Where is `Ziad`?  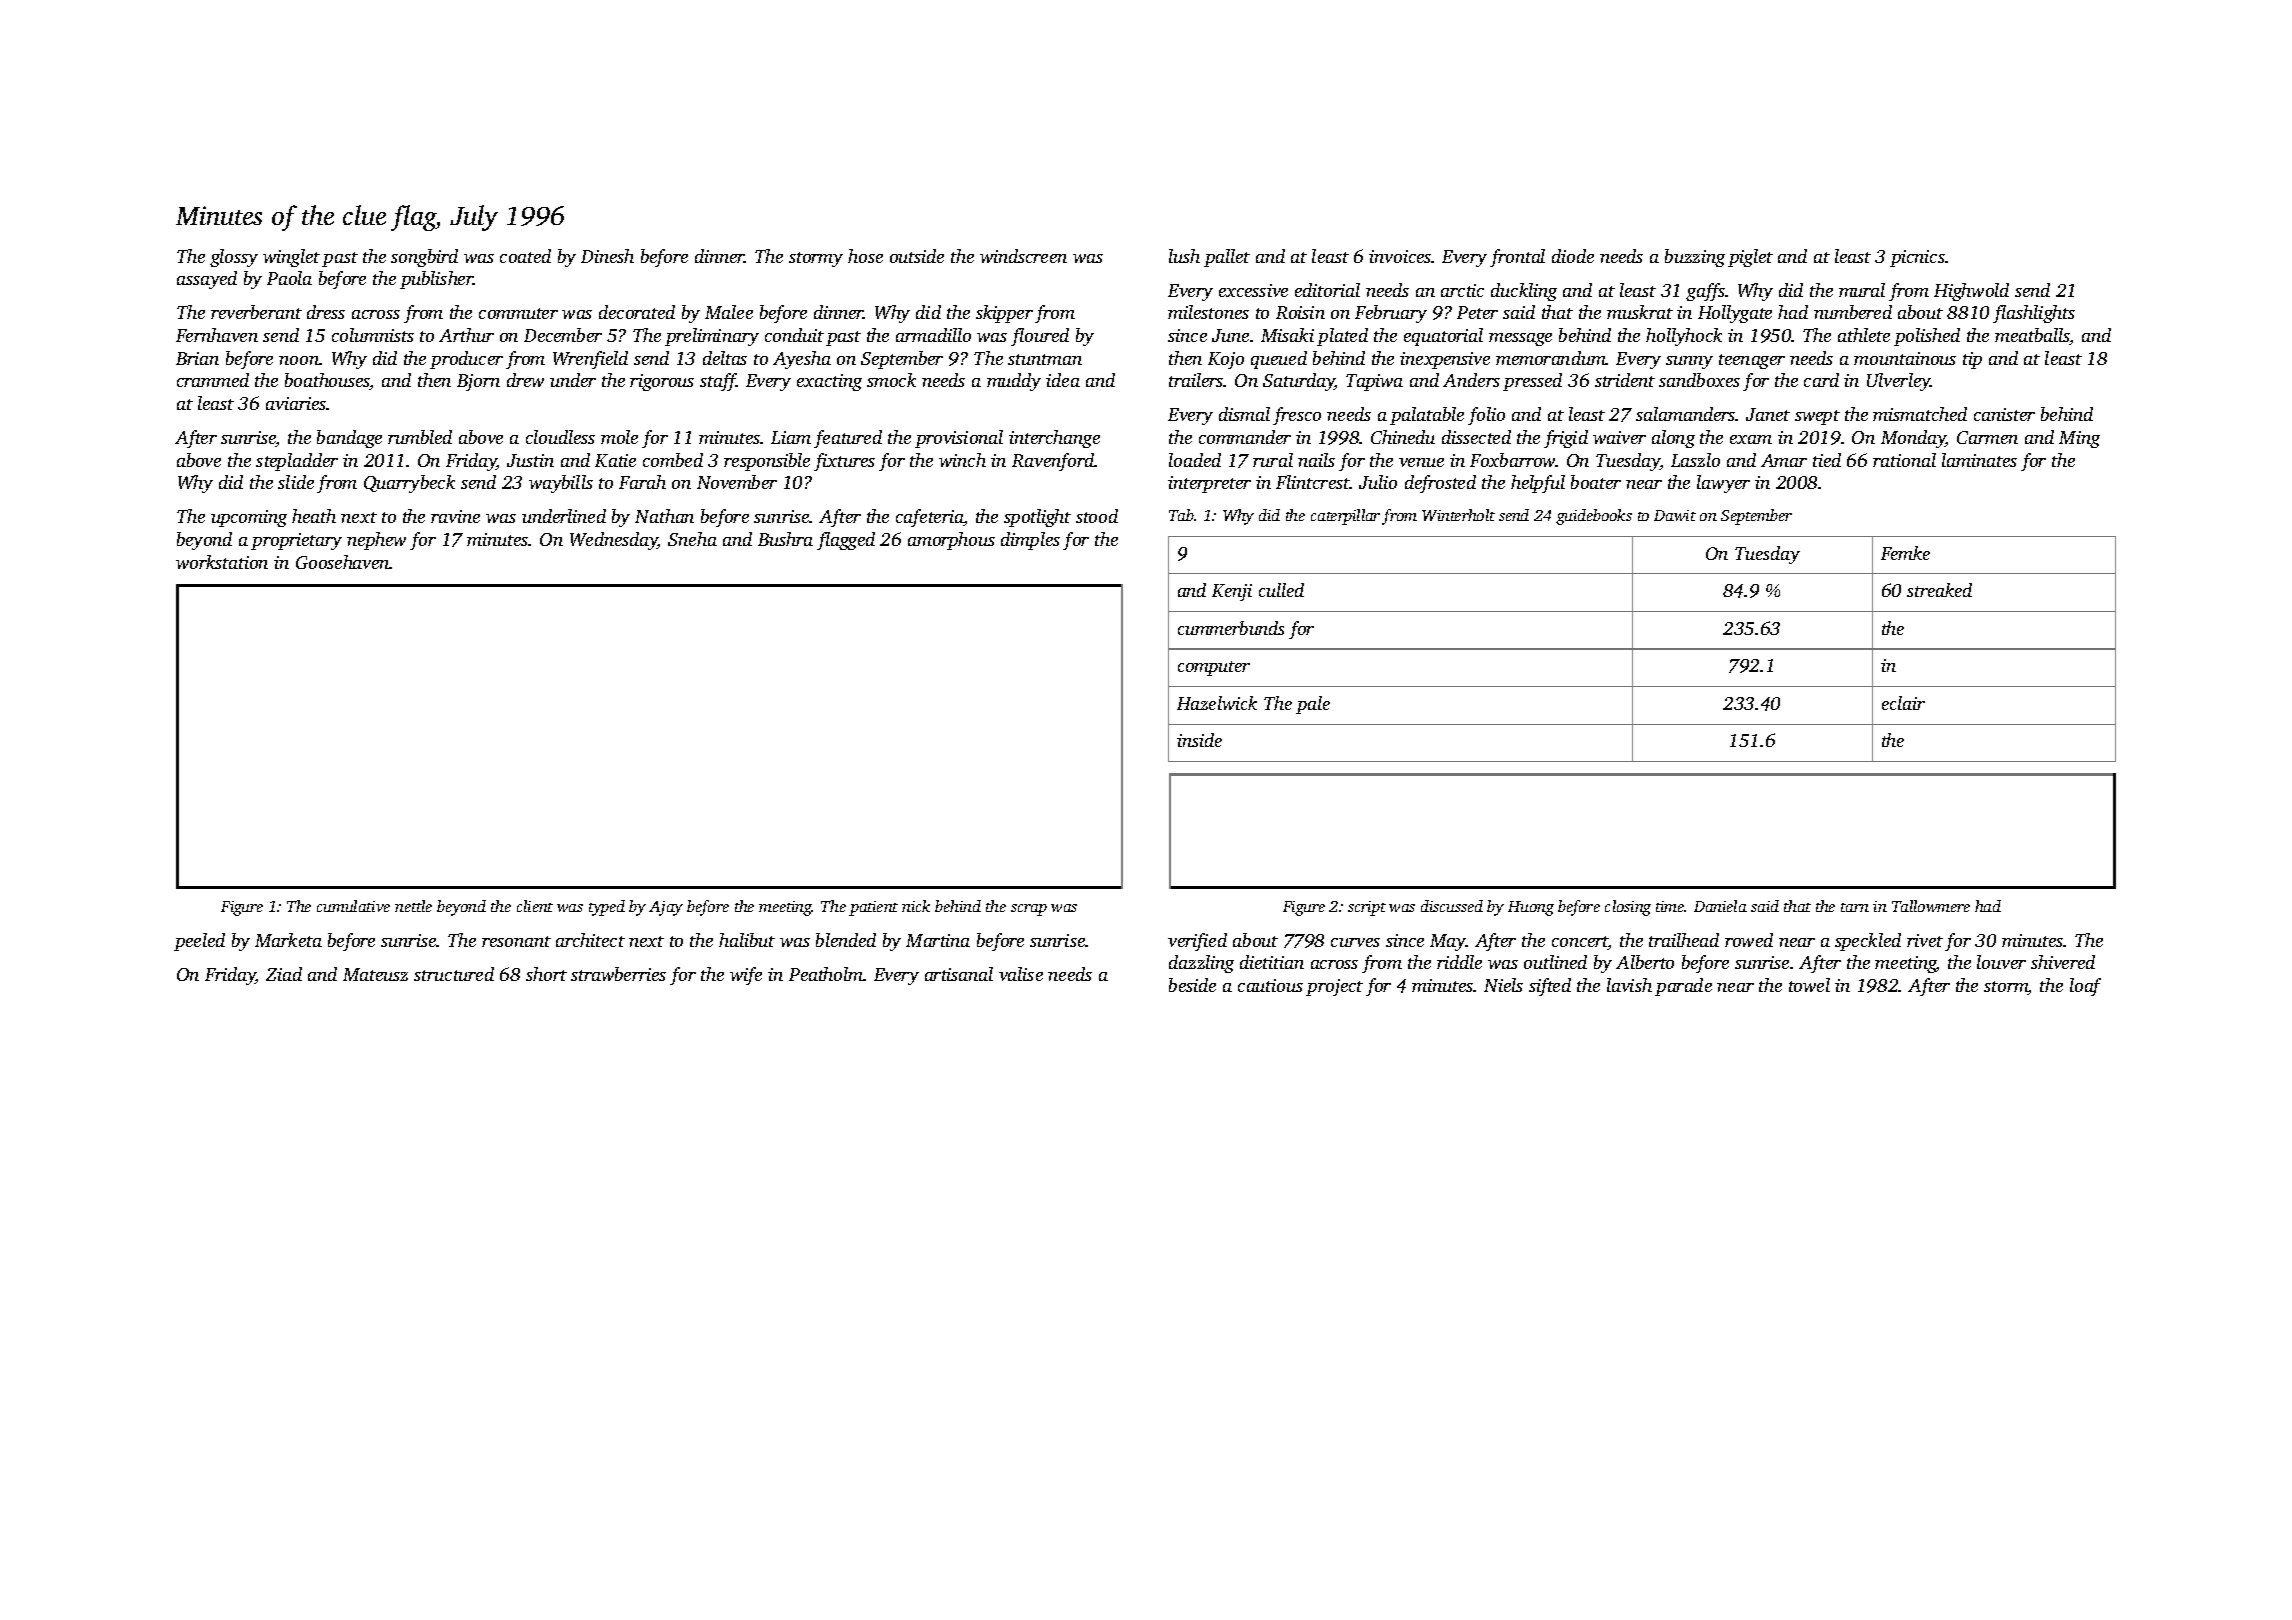 Ziad is located at coordinates (284, 974).
